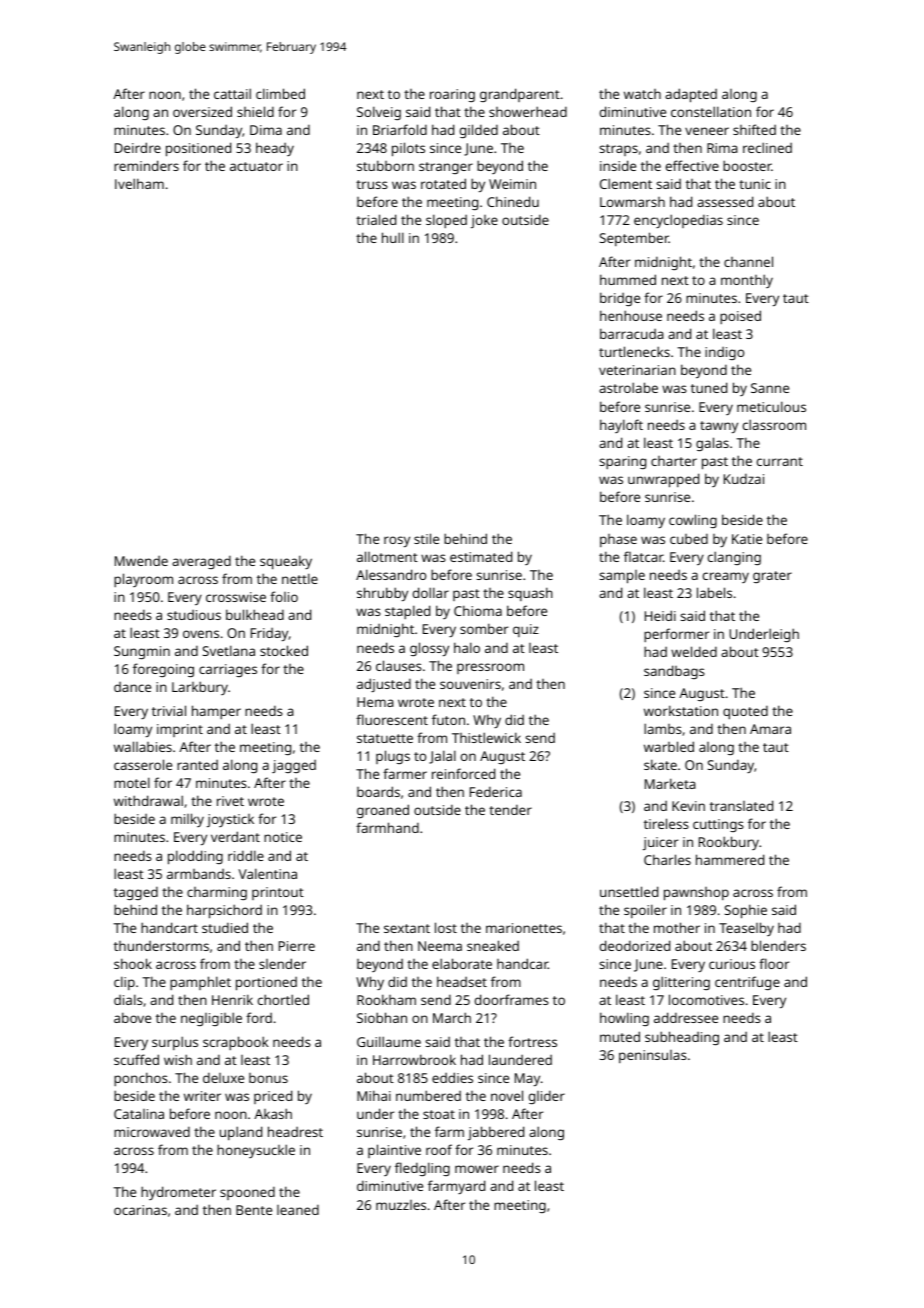 The height and width of the screenshot is (1308, 924). Describe the element at coordinates (202, 1096) in the screenshot. I see `writer` at that location.
